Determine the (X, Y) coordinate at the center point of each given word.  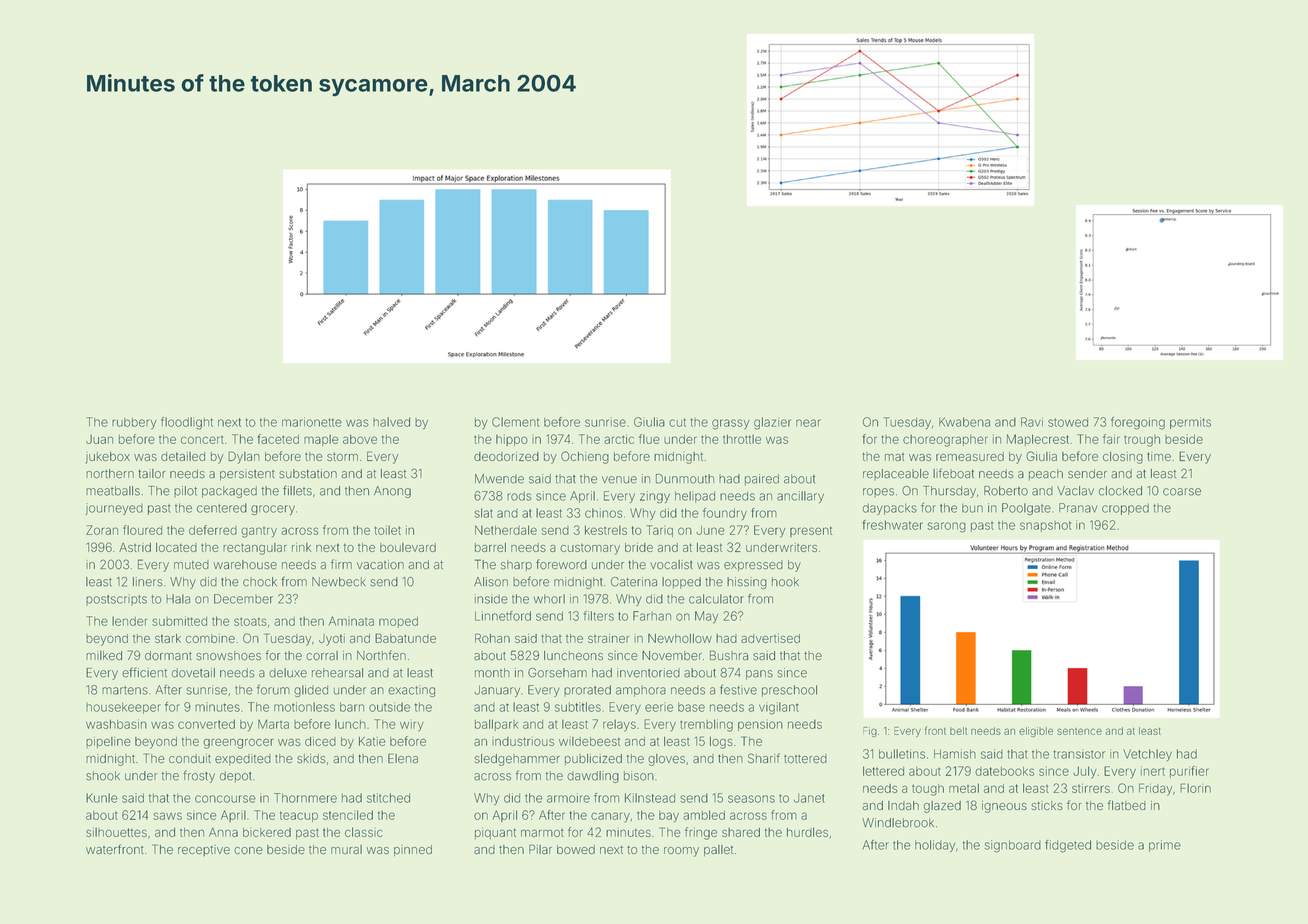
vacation (380, 565)
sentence (1079, 731)
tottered (805, 759)
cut (677, 422)
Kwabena (964, 422)
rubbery (134, 424)
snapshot (1045, 526)
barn (352, 707)
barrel (490, 547)
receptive (204, 851)
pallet (718, 850)
